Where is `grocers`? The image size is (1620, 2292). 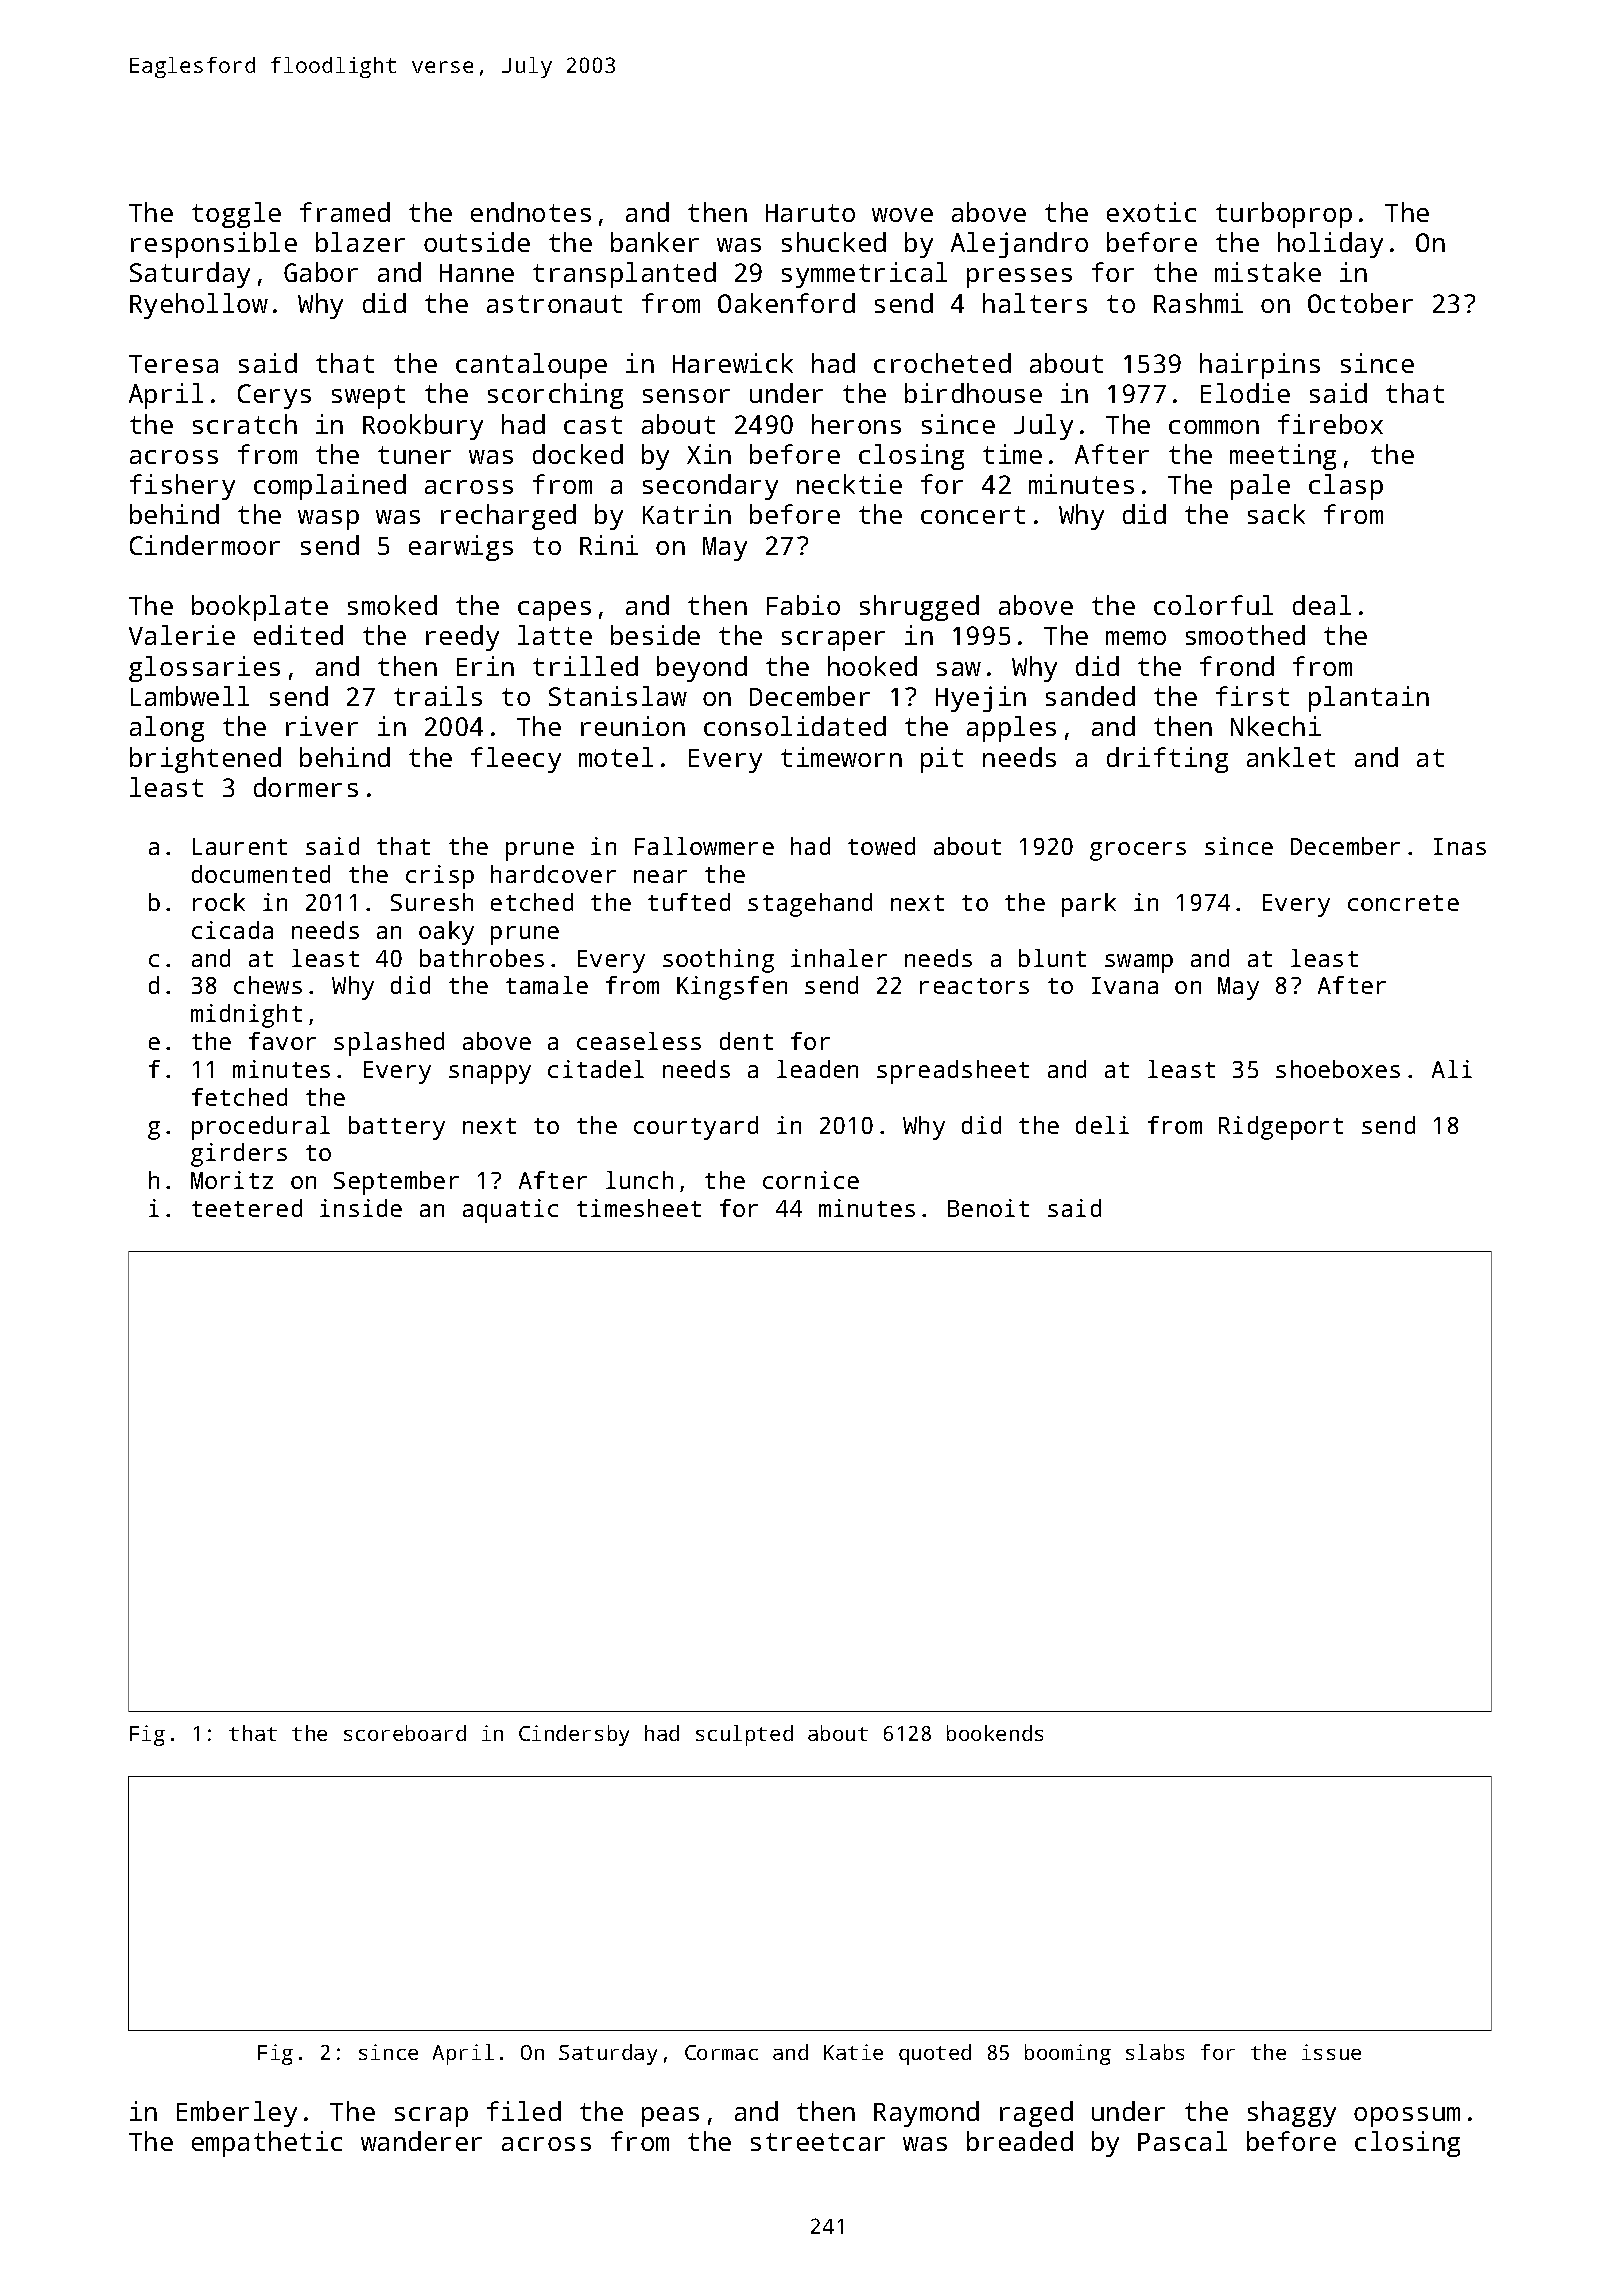 grocers is located at coordinates (1138, 851).
